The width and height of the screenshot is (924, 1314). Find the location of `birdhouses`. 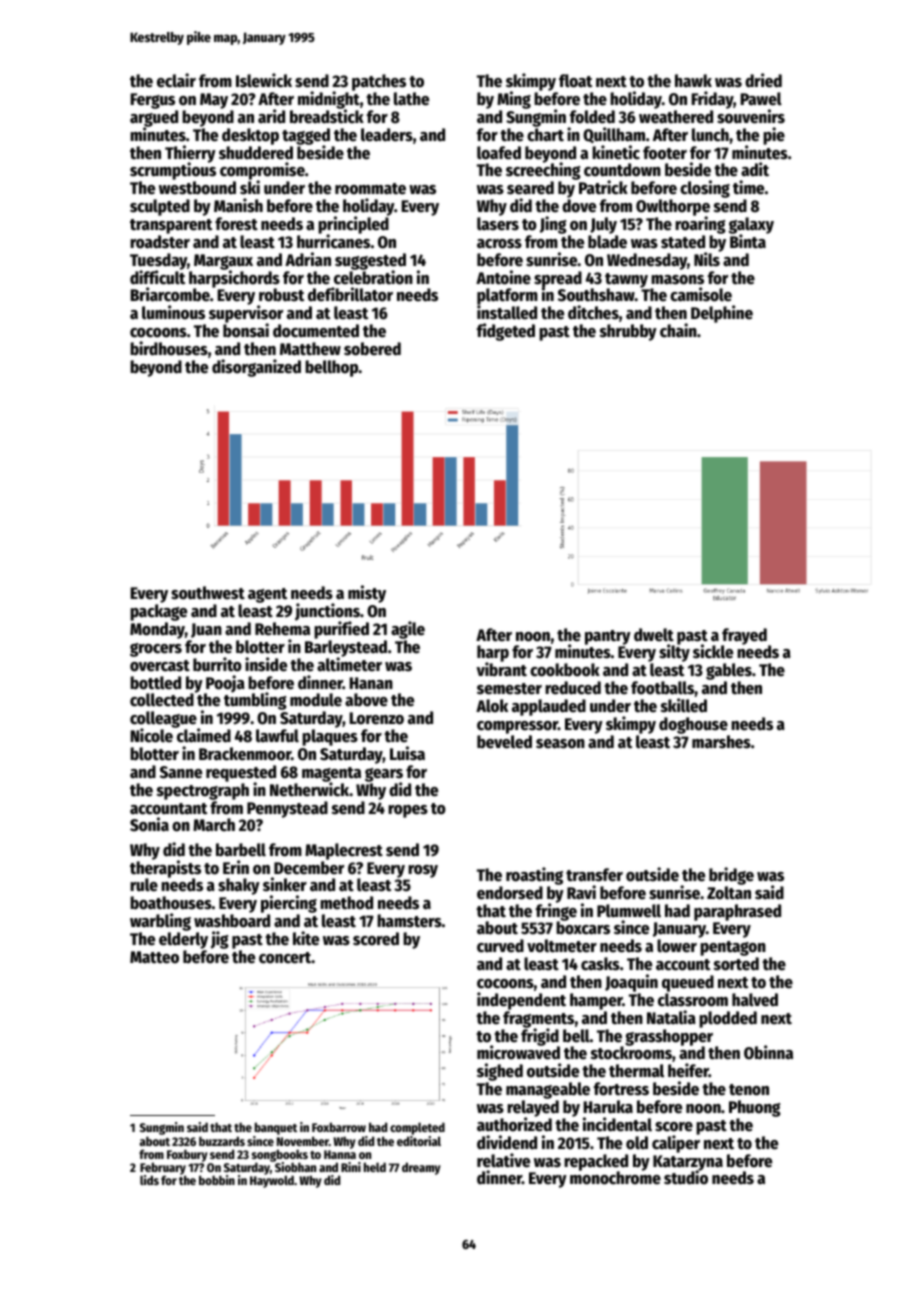

birdhouses is located at coordinates (169, 348).
